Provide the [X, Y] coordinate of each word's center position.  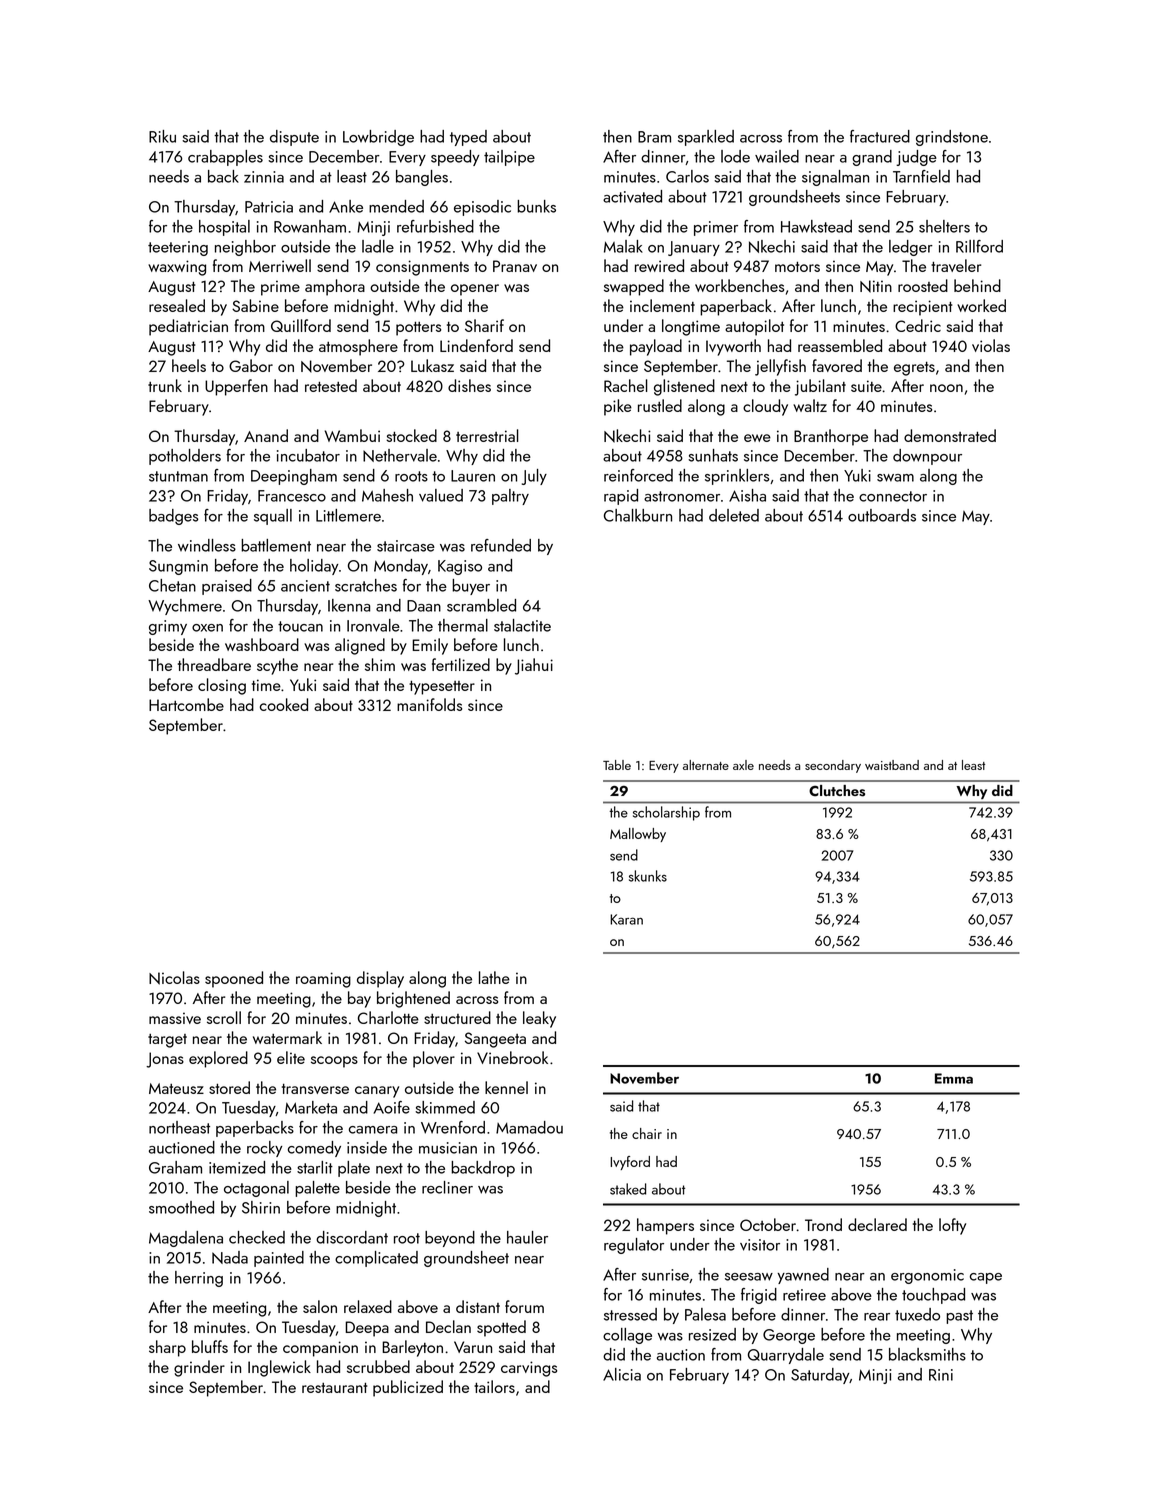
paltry [510, 497]
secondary [833, 766]
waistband [892, 765]
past [959, 1317]
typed [468, 138]
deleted [734, 515]
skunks [648, 876]
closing [222, 686]
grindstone [952, 138]
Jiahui [534, 666]
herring [199, 1279]
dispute [294, 138]
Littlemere [348, 515]
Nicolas [174, 978]
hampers [665, 1226]
